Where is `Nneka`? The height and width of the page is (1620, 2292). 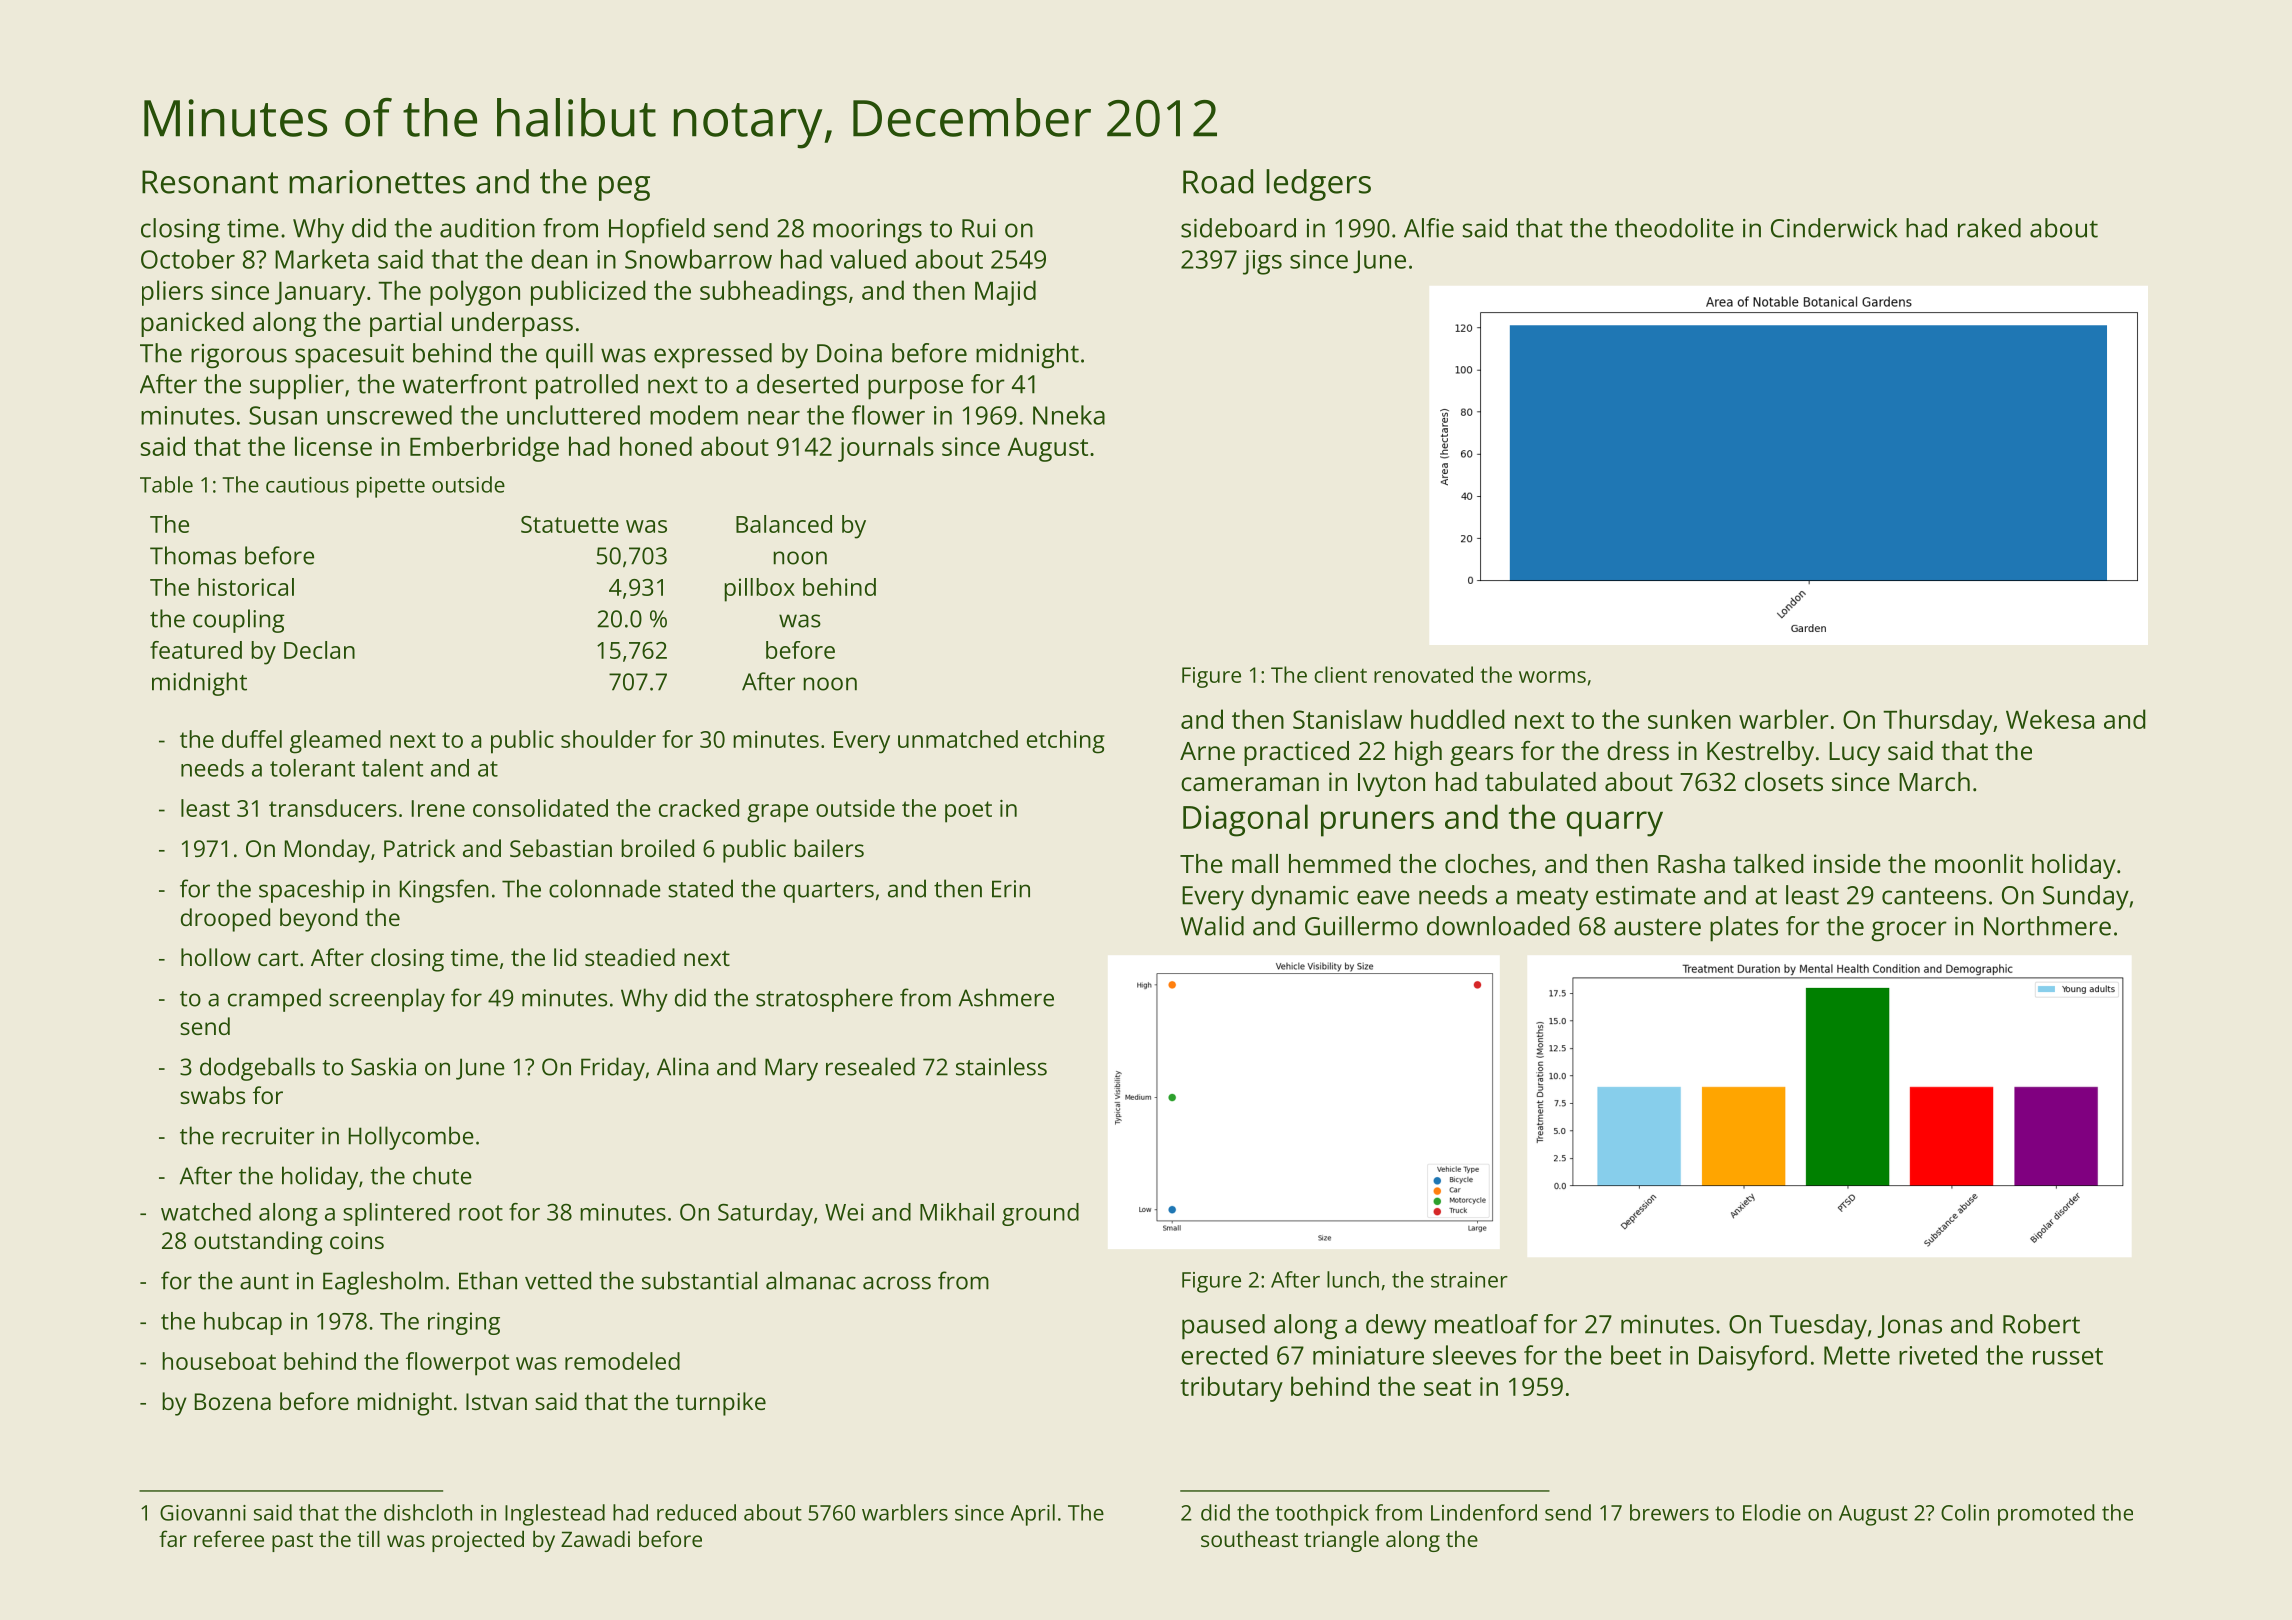
Nneka is located at coordinates (1069, 415).
